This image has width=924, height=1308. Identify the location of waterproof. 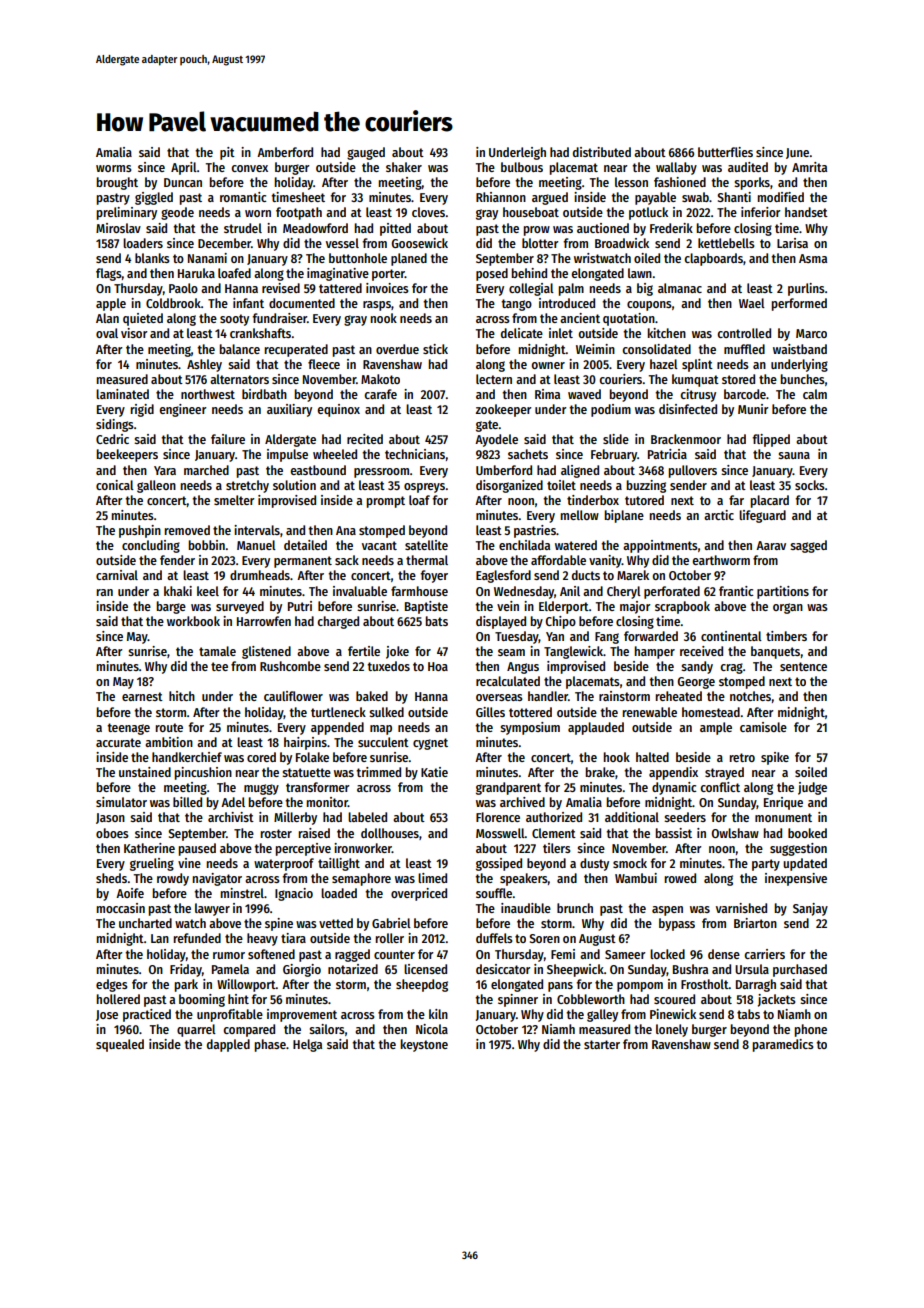
(284, 864).
